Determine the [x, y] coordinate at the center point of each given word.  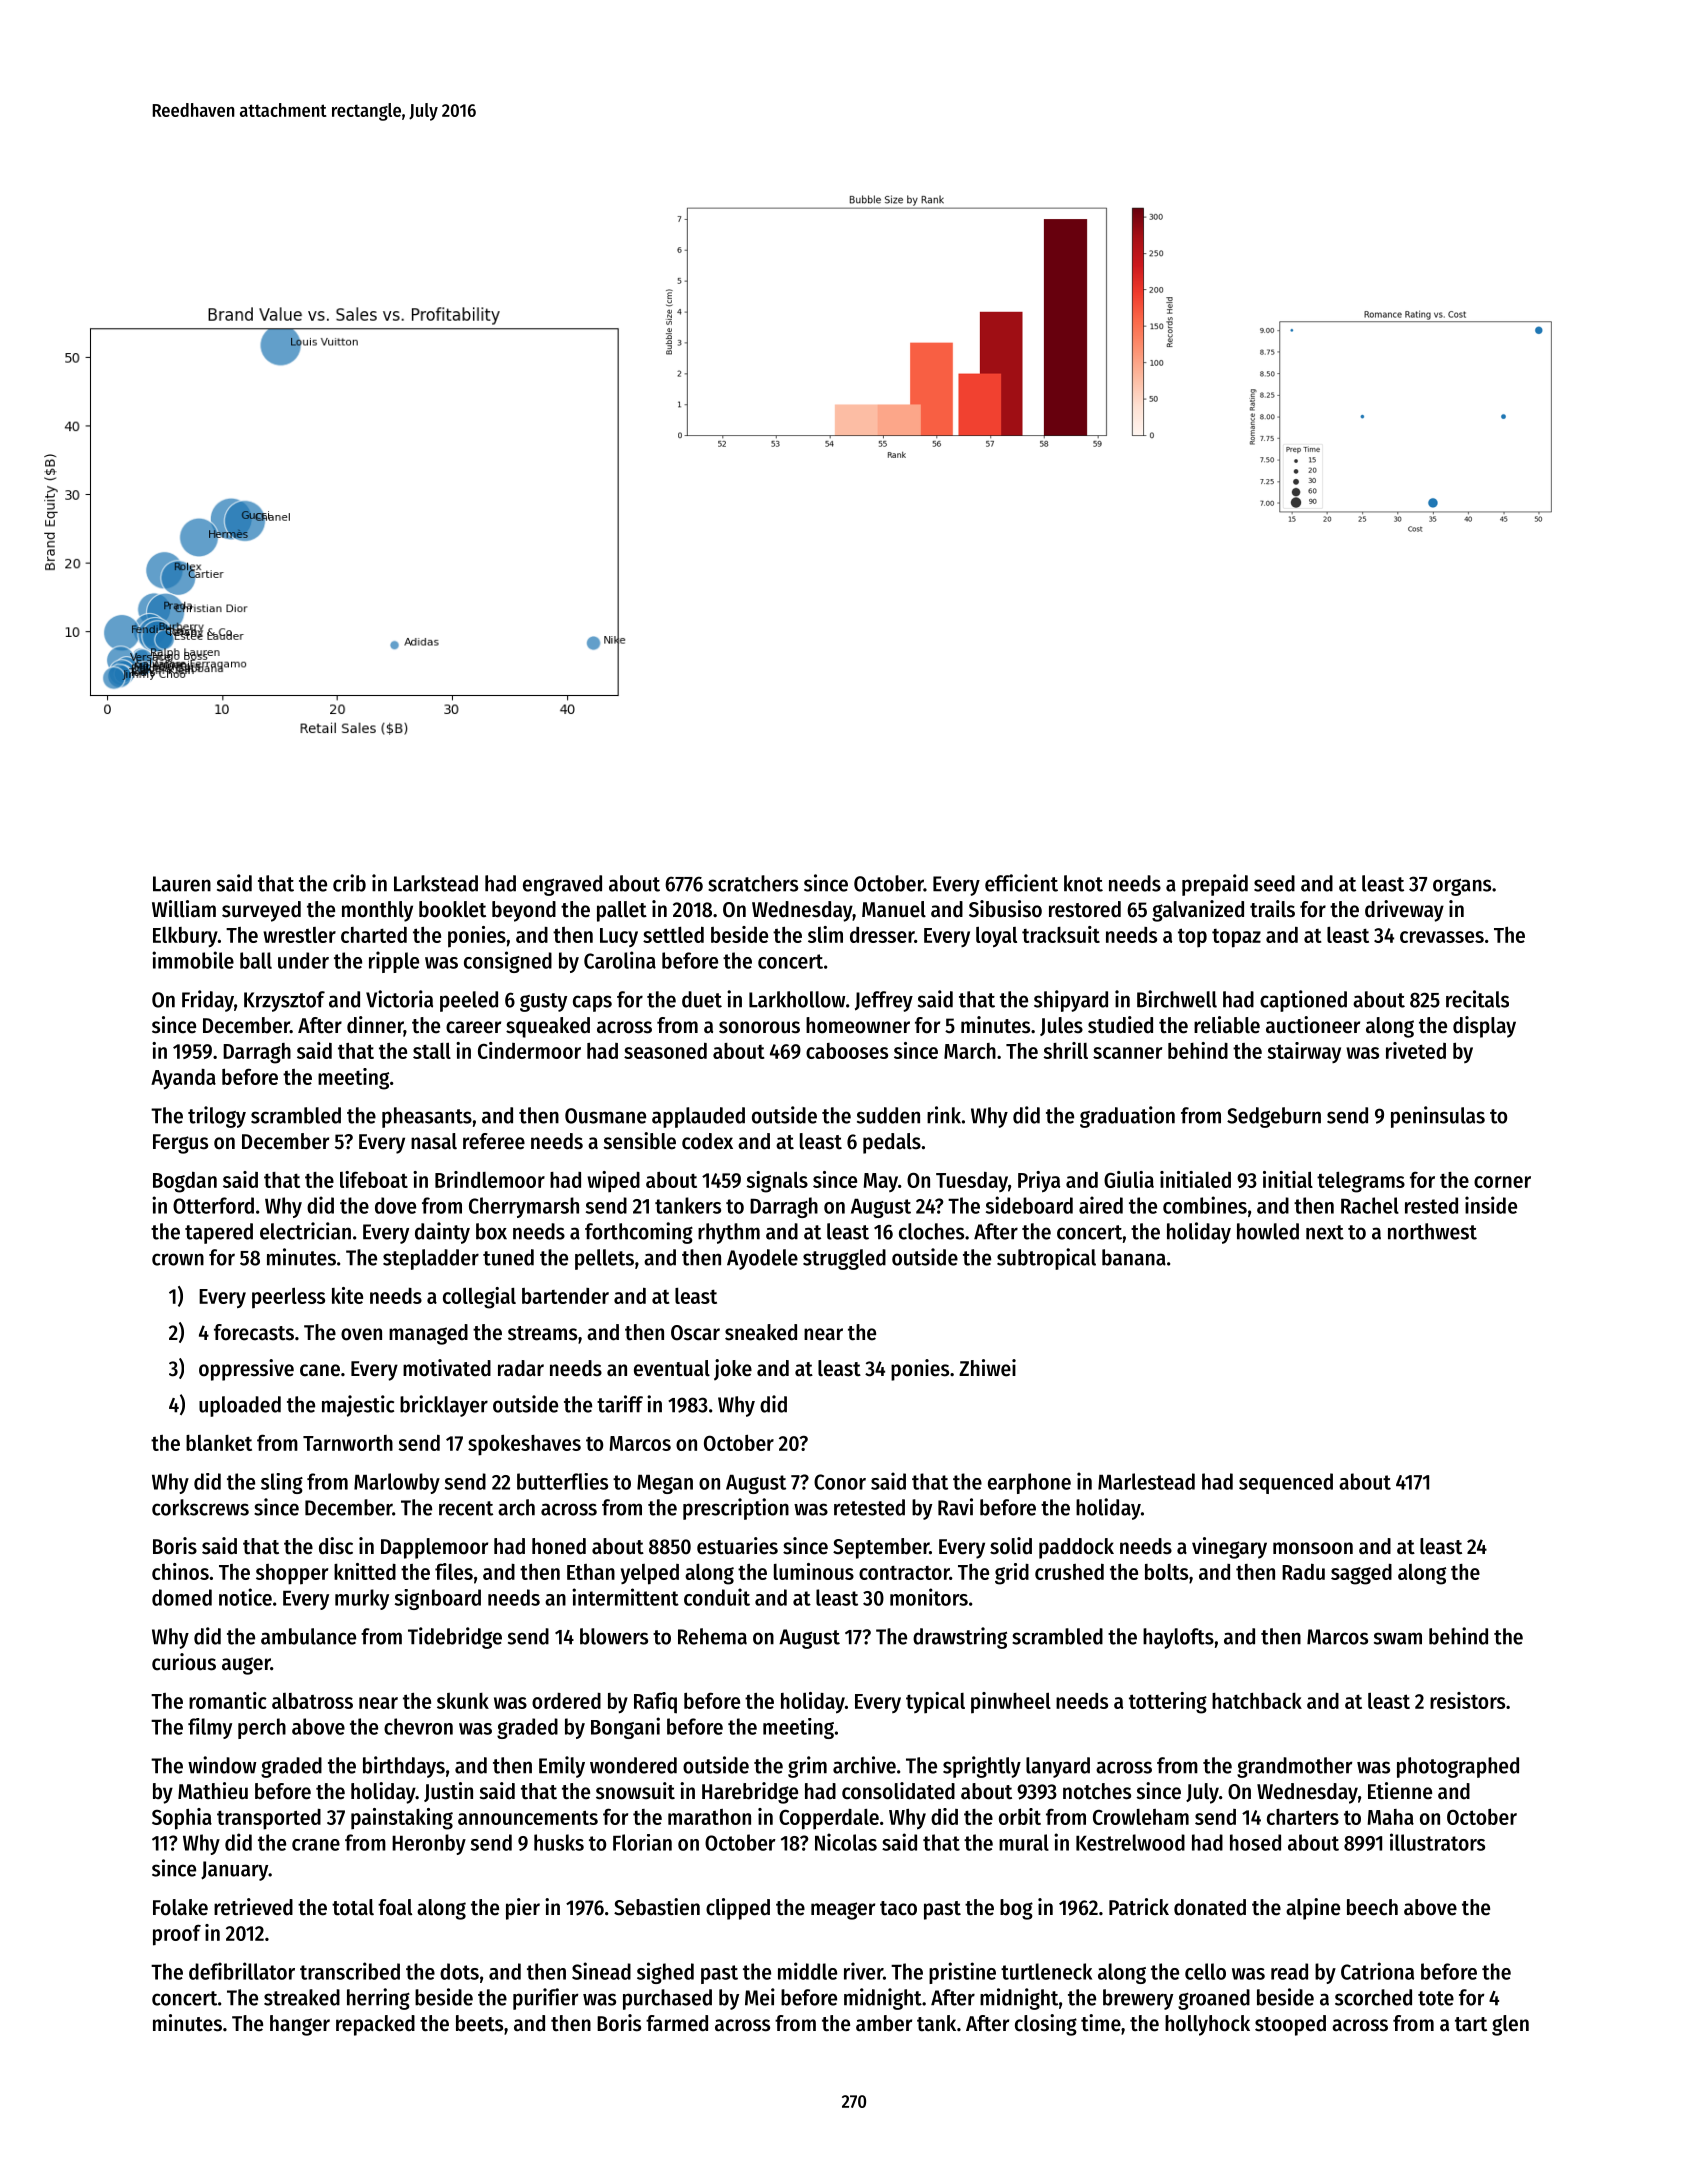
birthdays [404, 1767]
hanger [300, 2025]
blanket [219, 1443]
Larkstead [436, 883]
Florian [642, 1842]
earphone [1029, 1483]
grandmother [1295, 1767]
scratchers [753, 883]
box [491, 1231]
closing [1046, 2025]
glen [1510, 2025]
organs [1462, 887]
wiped [613, 1182]
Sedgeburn [1274, 1117]
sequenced [1286, 1483]
